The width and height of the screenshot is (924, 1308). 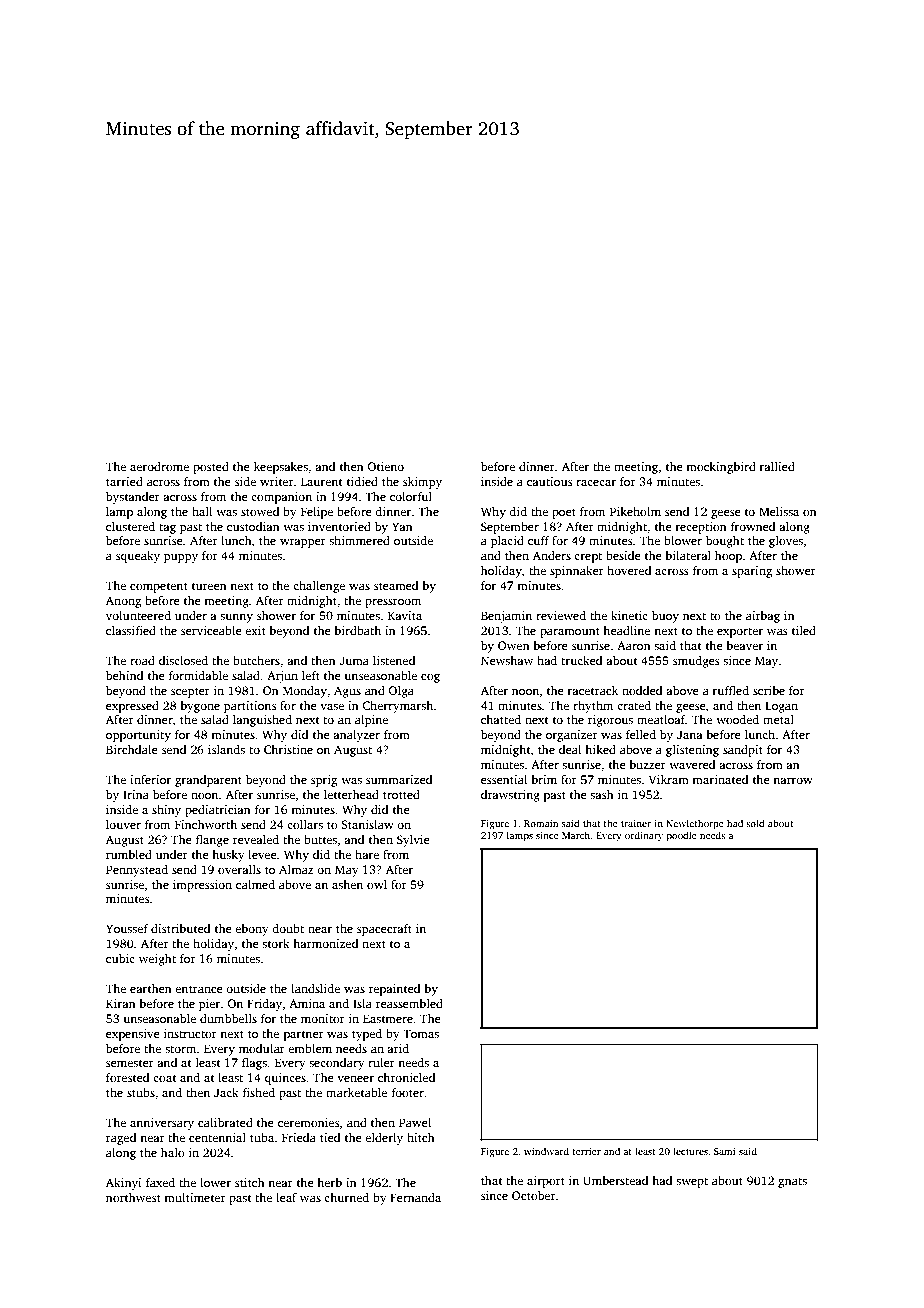 What do you see at coordinates (786, 542) in the screenshot?
I see `gloves` at bounding box center [786, 542].
